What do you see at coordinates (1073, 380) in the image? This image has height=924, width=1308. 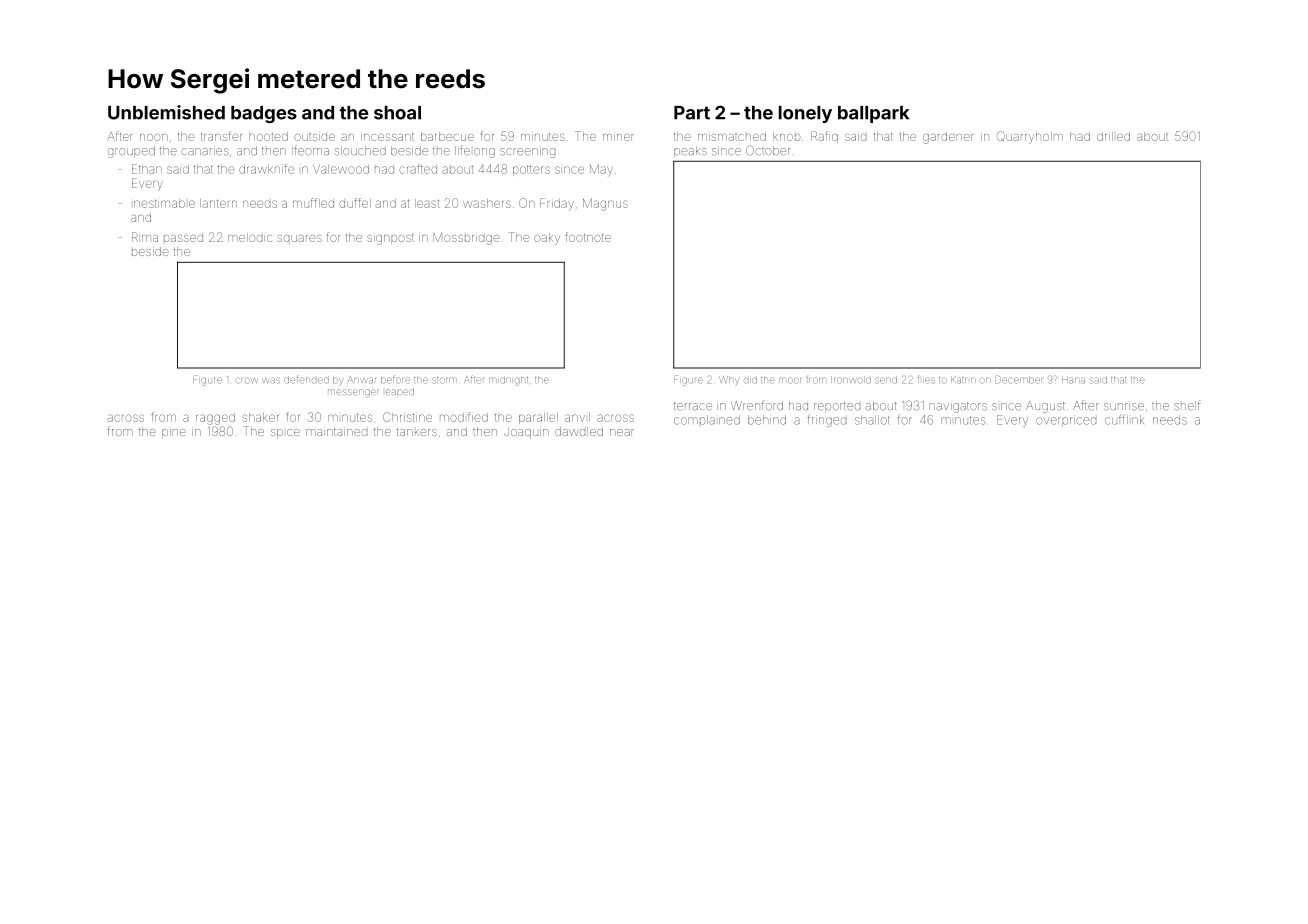 I see `Hana` at bounding box center [1073, 380].
